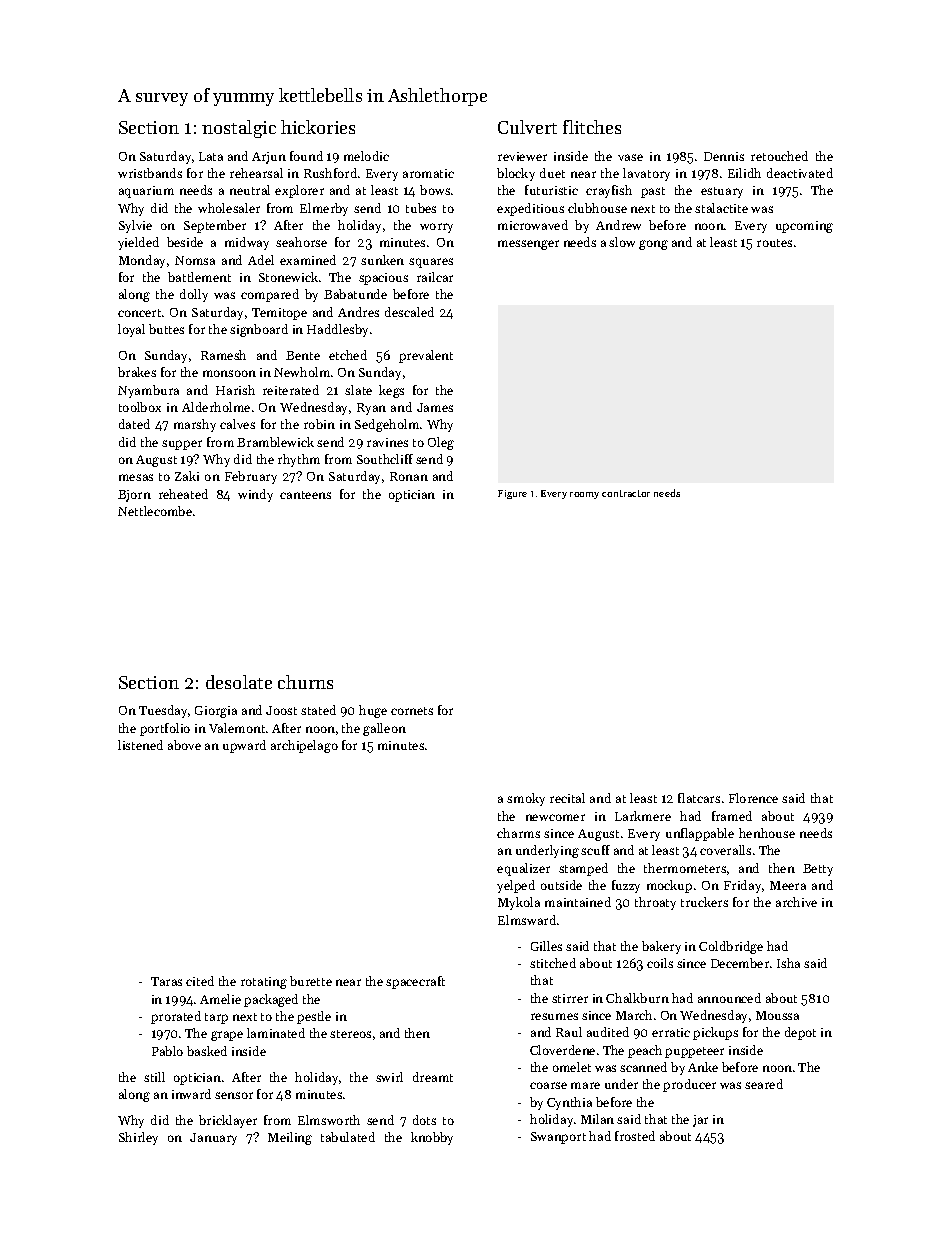 This document has height=1233, width=952. What do you see at coordinates (227, 1036) in the document?
I see `grape` at bounding box center [227, 1036].
